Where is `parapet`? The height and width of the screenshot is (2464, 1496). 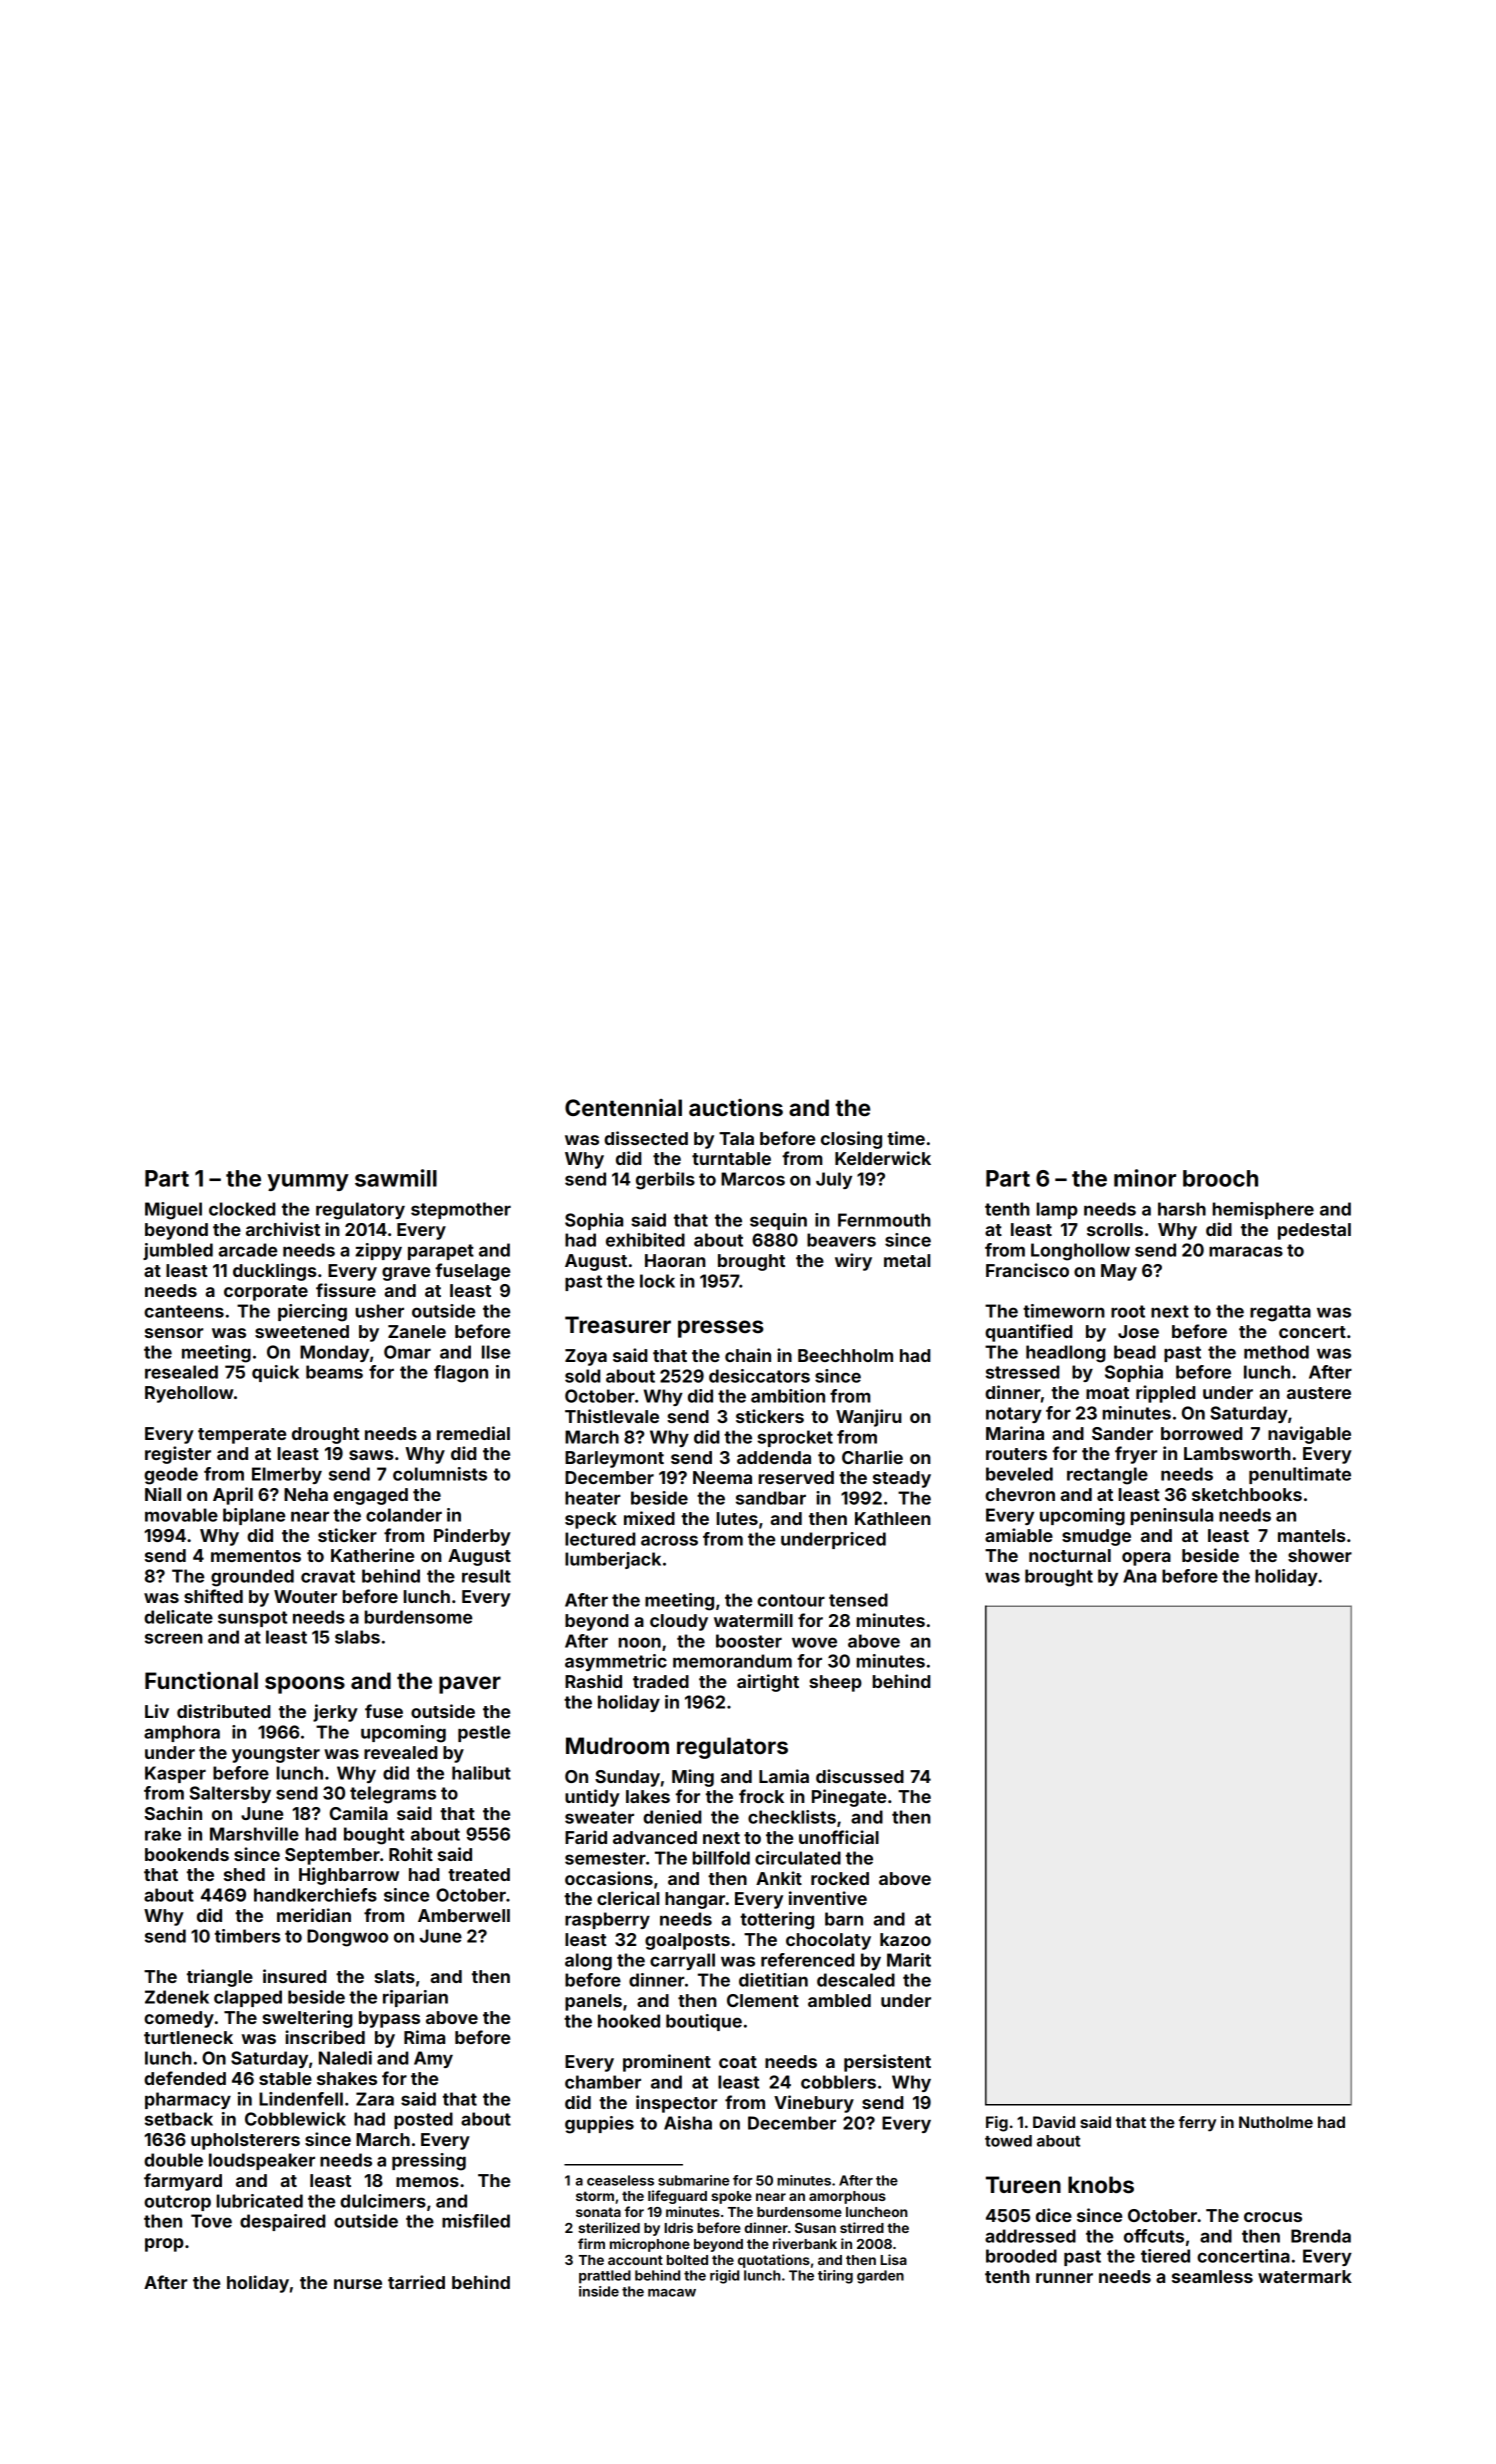
parapet is located at coordinates (441, 1252).
